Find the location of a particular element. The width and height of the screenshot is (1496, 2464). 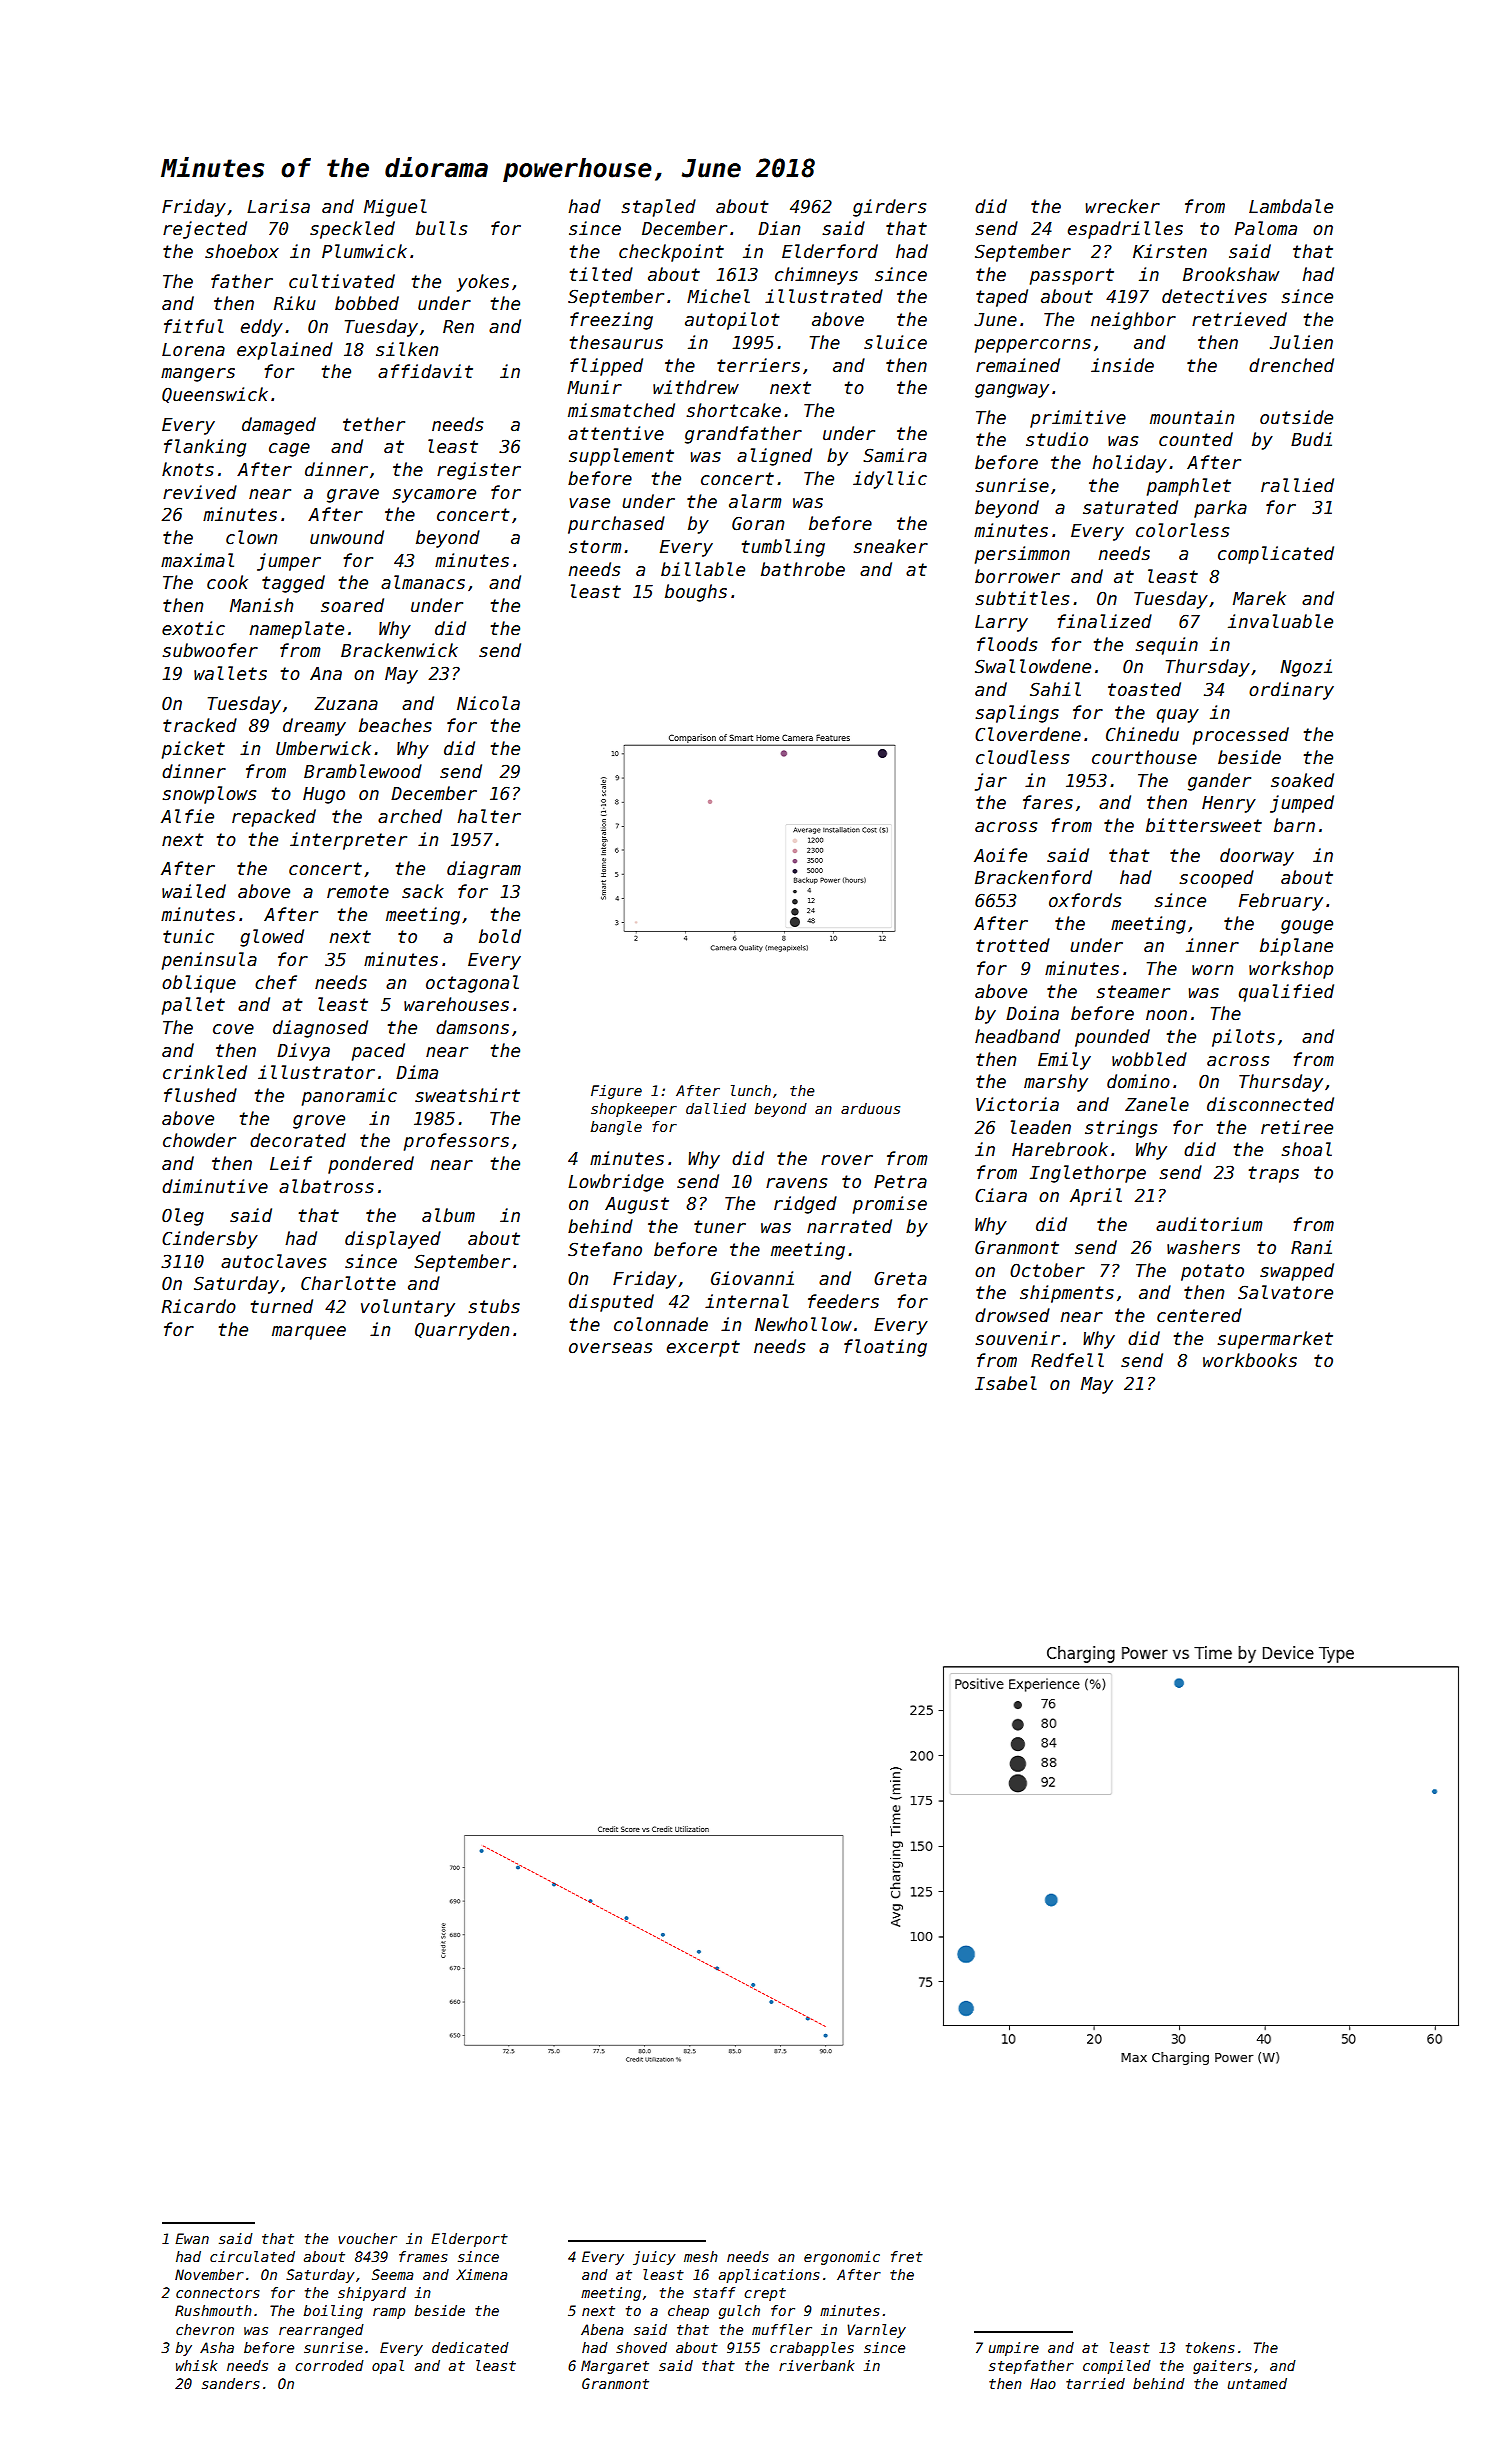

illustrated is located at coordinates (824, 296).
